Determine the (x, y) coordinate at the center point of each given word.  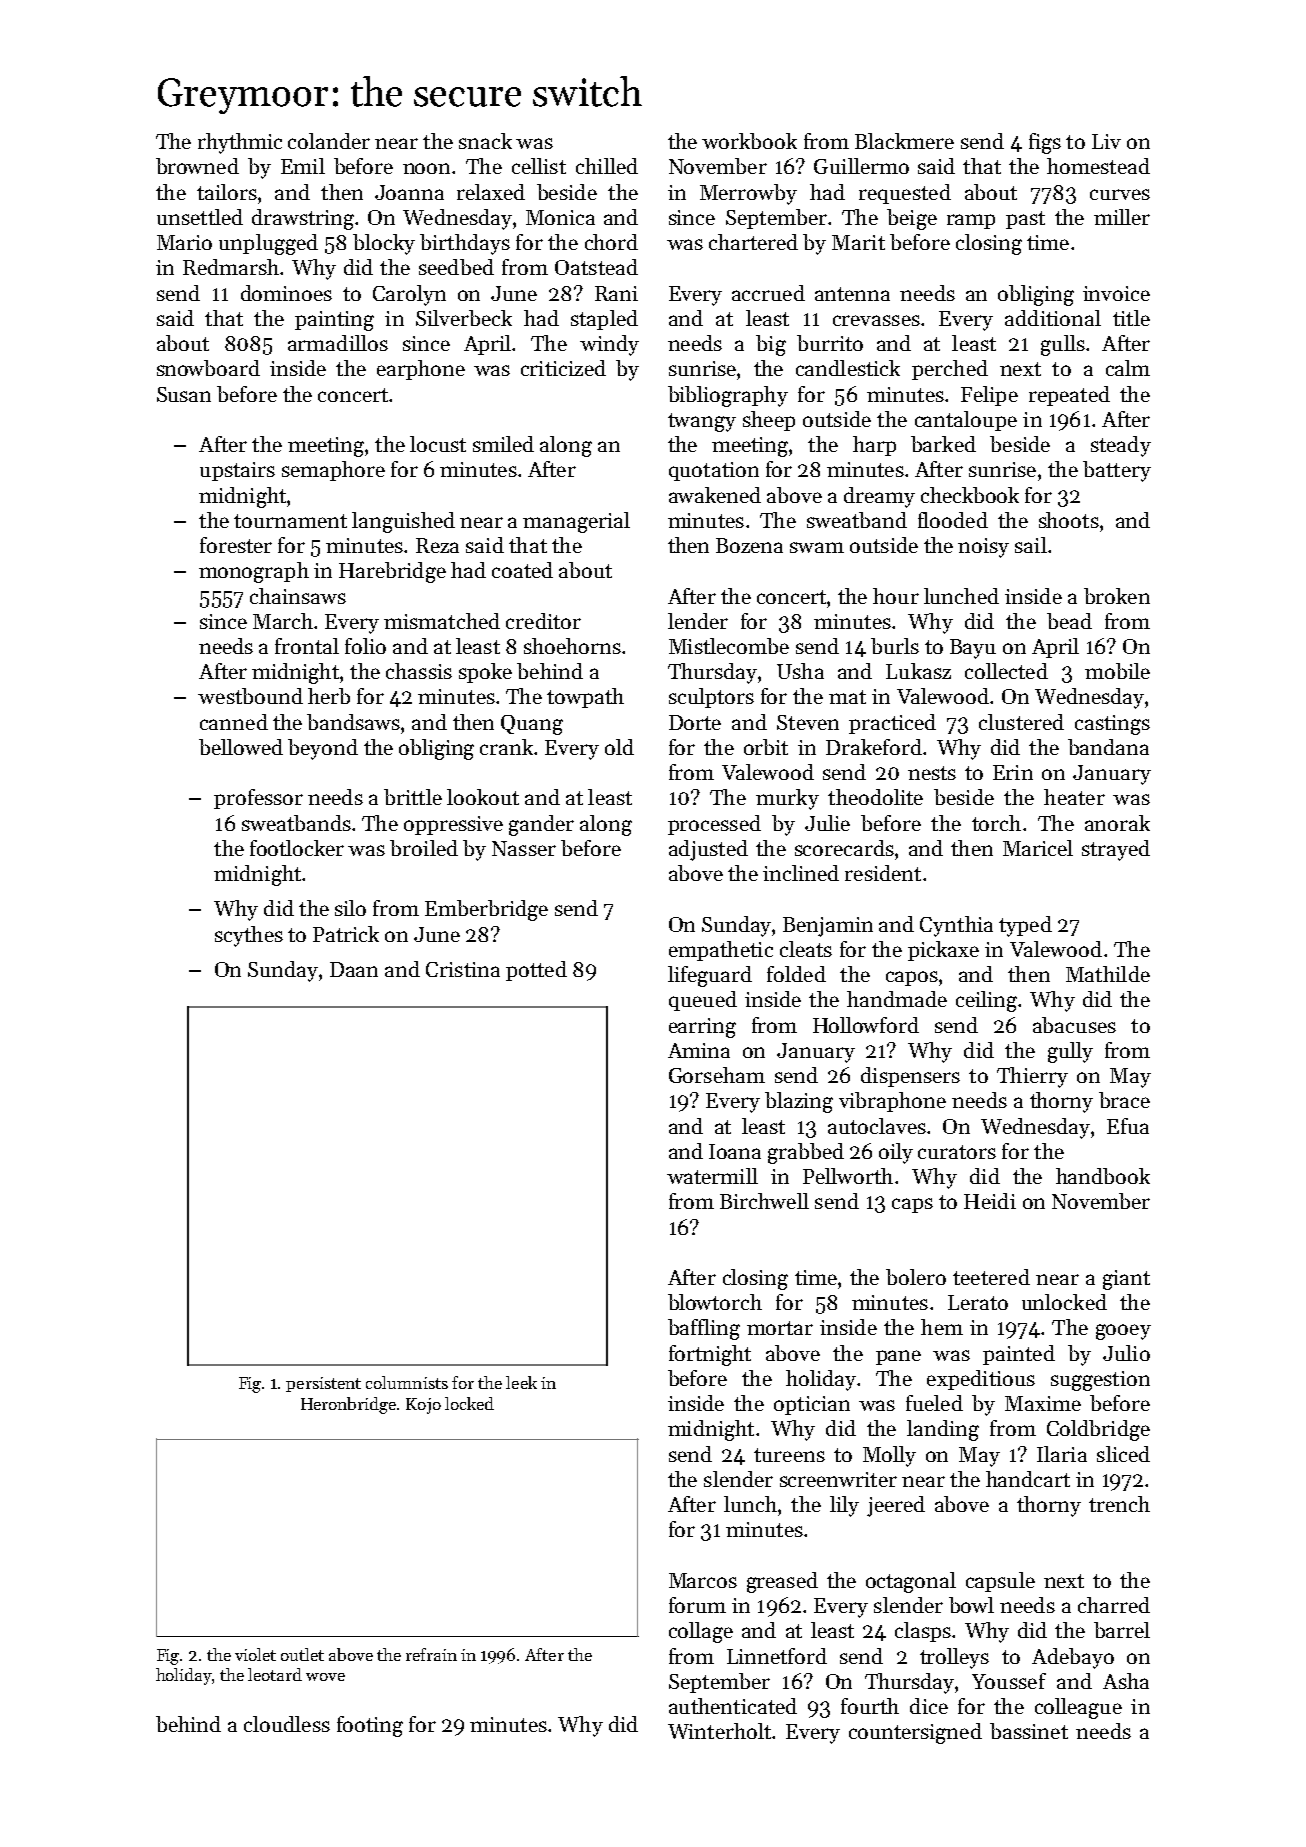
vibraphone (892, 1102)
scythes (249, 936)
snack (485, 141)
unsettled (200, 217)
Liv (1106, 141)
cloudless (287, 1724)
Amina (699, 1050)
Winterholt (719, 1731)
